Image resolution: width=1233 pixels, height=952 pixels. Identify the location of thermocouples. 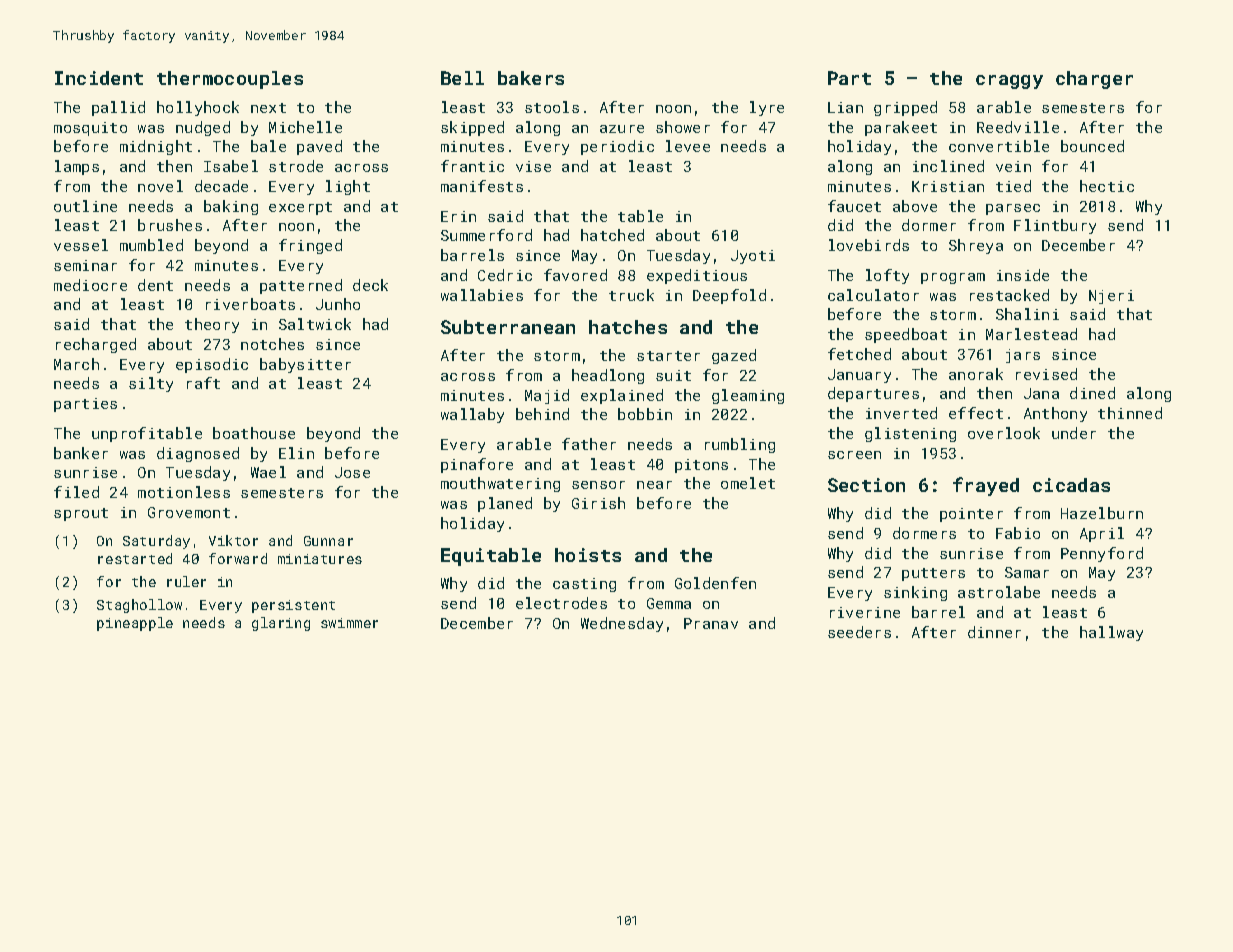
(230, 80).
